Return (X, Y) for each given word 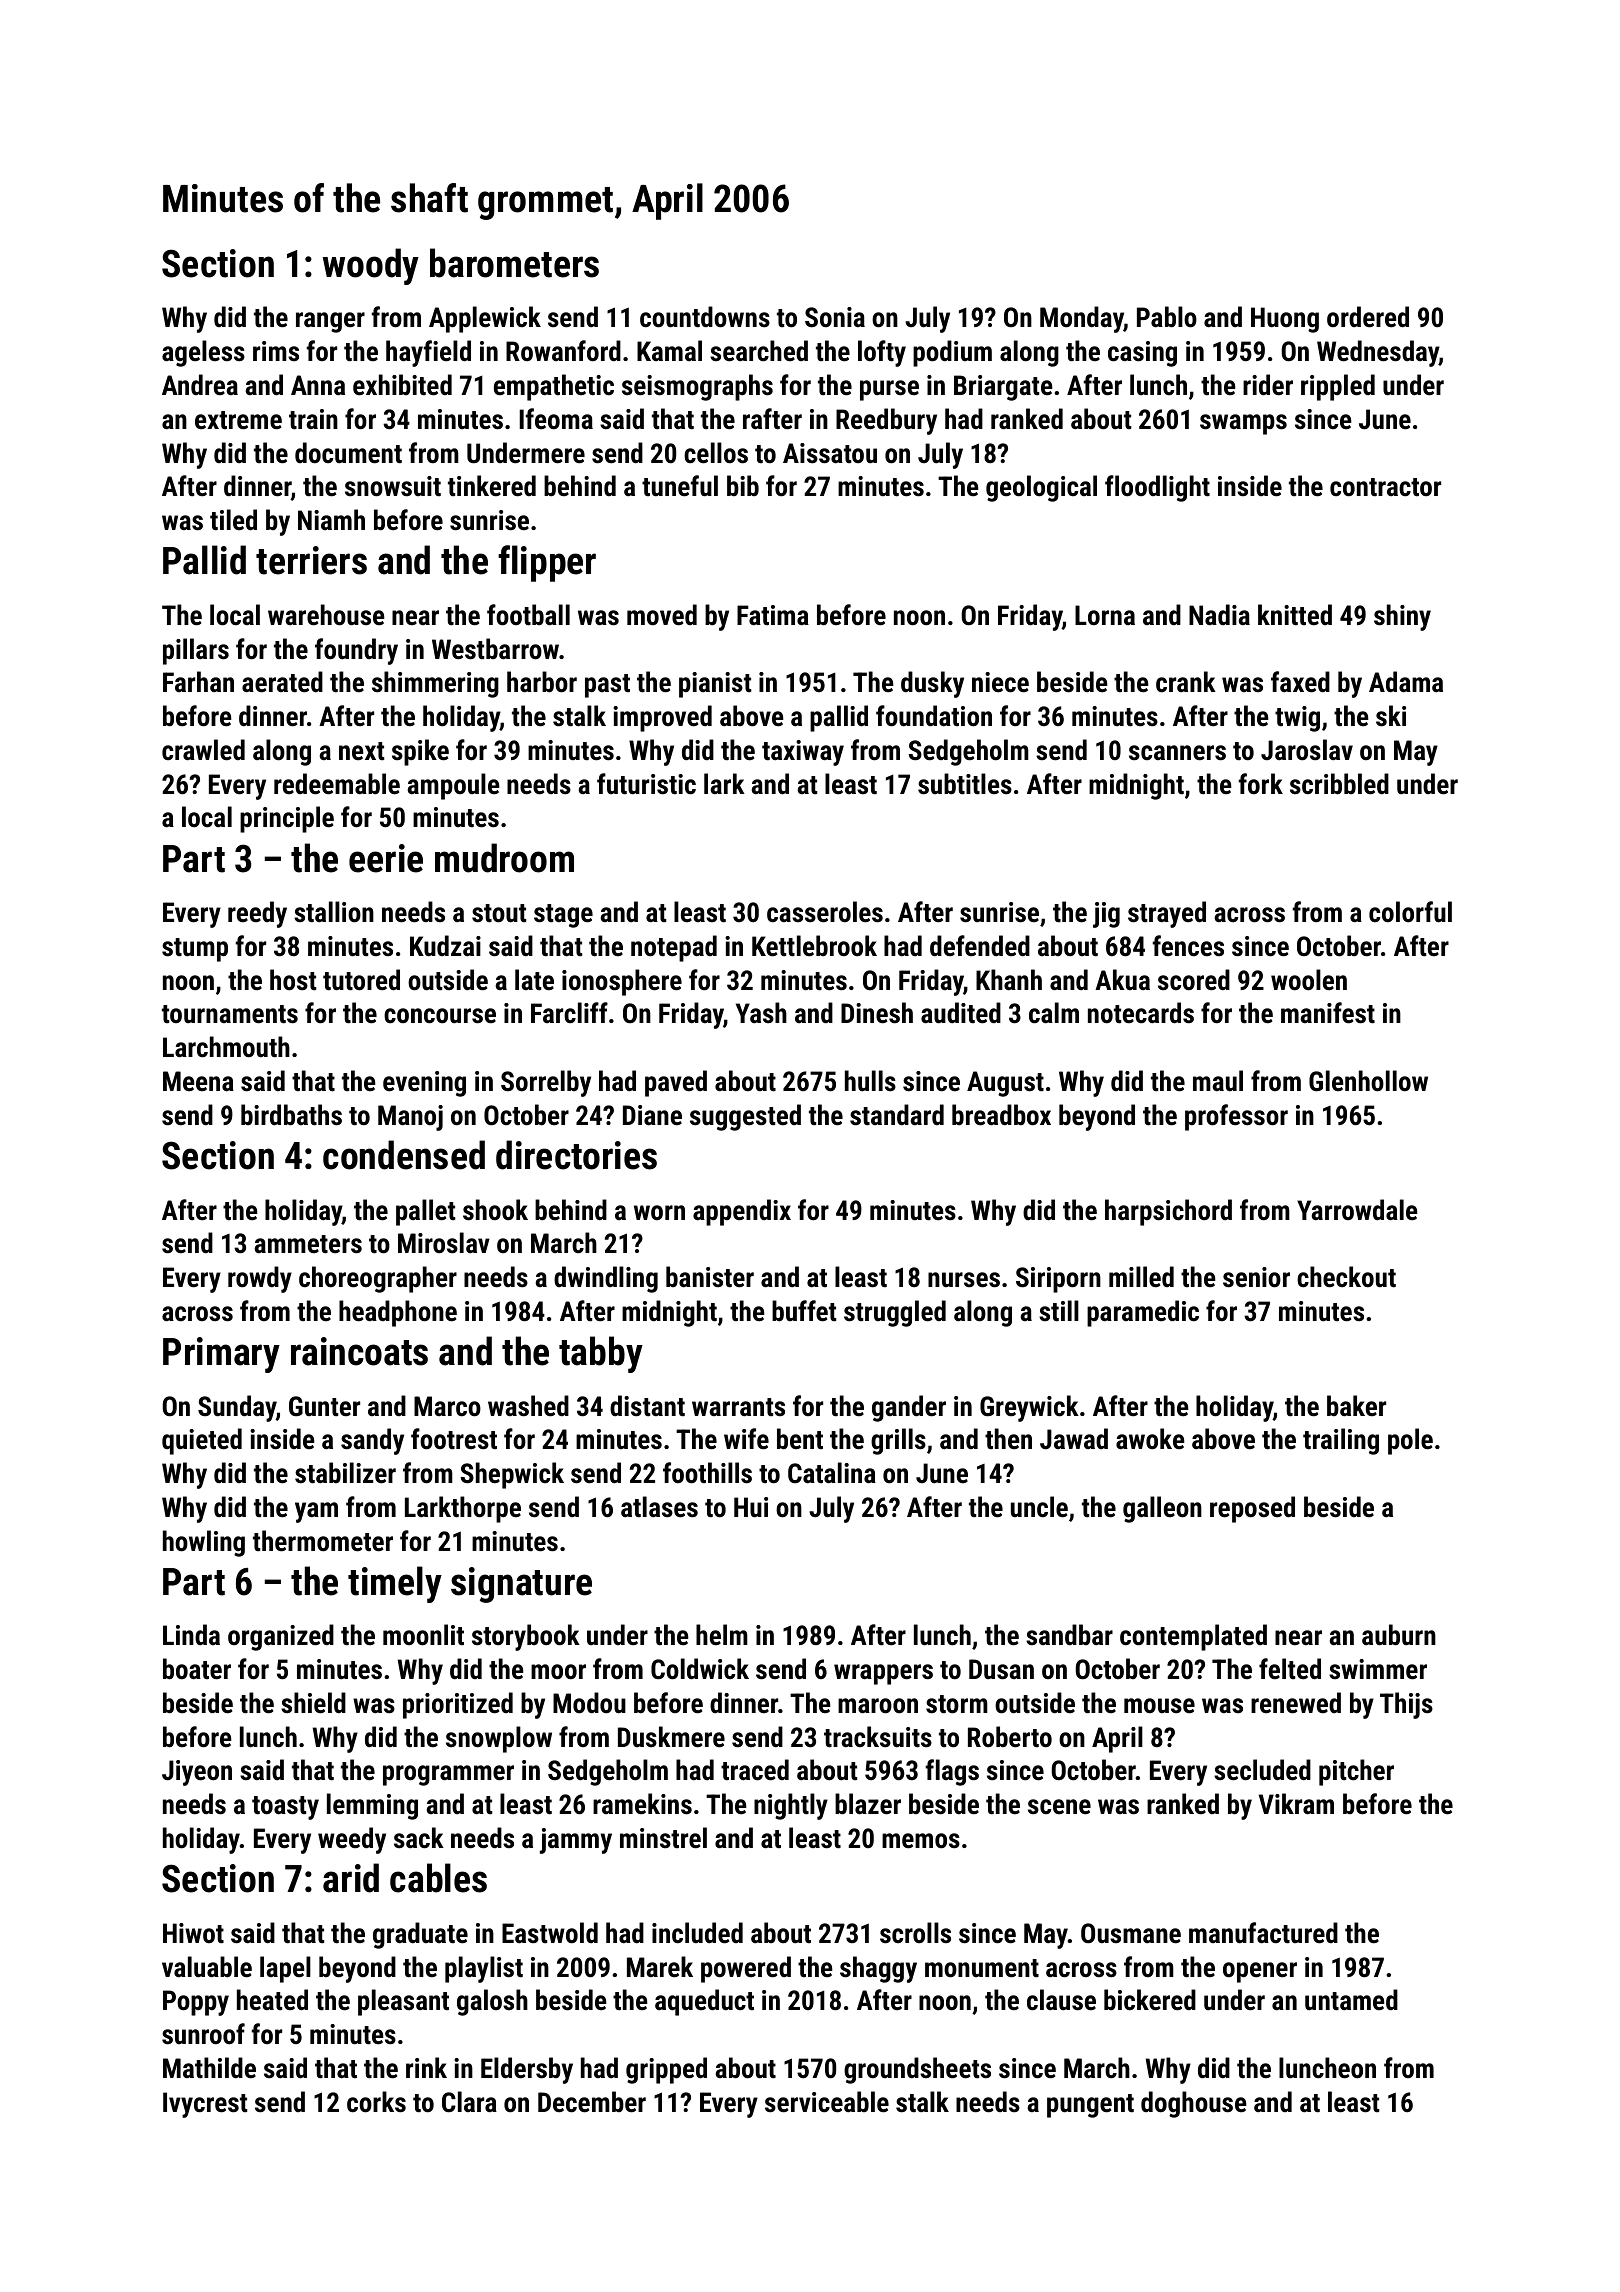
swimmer (1378, 1669)
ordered (1368, 317)
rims (276, 351)
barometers (514, 263)
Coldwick (700, 1669)
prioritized (458, 1705)
